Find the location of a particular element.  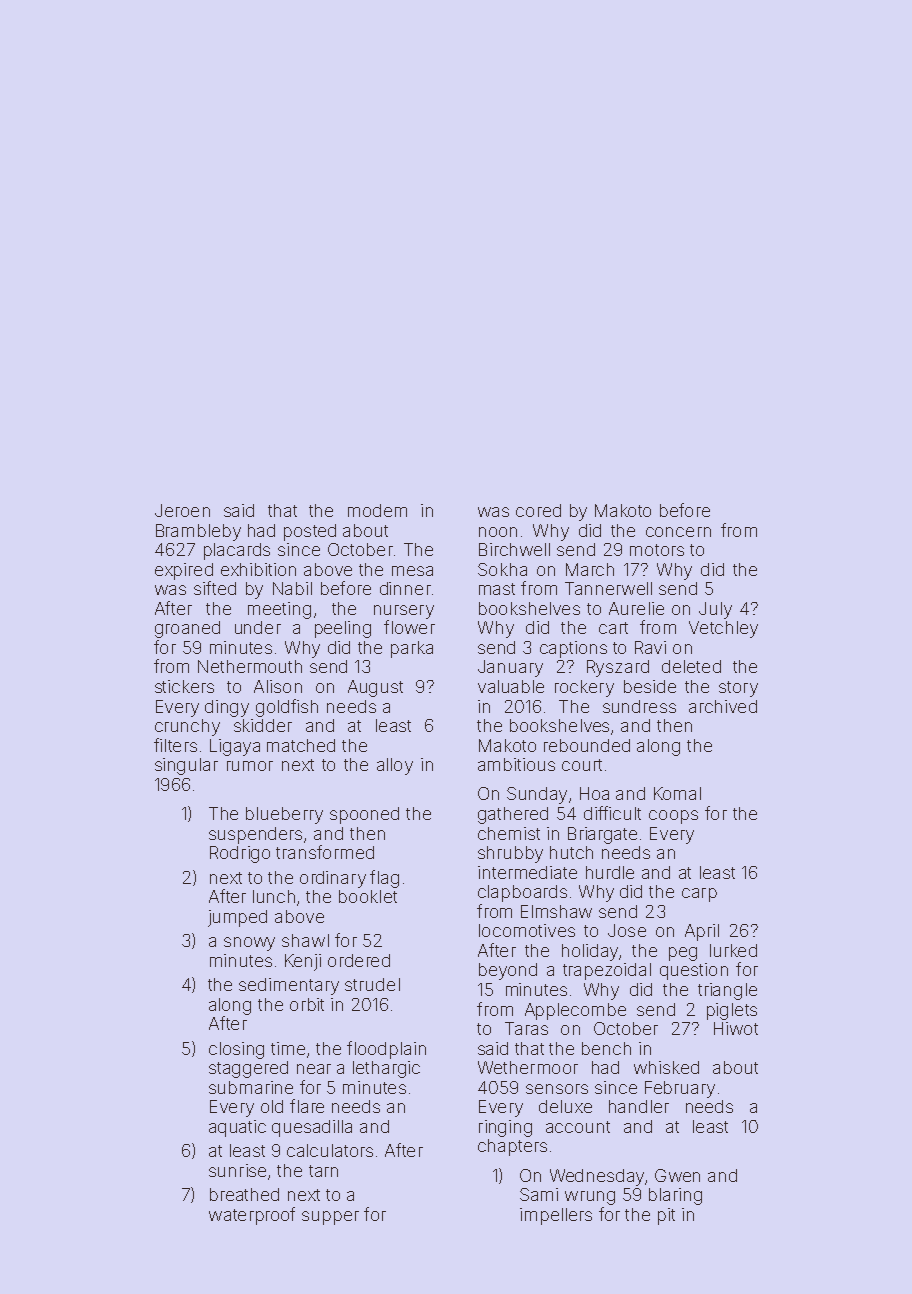

Taras is located at coordinates (526, 1028).
